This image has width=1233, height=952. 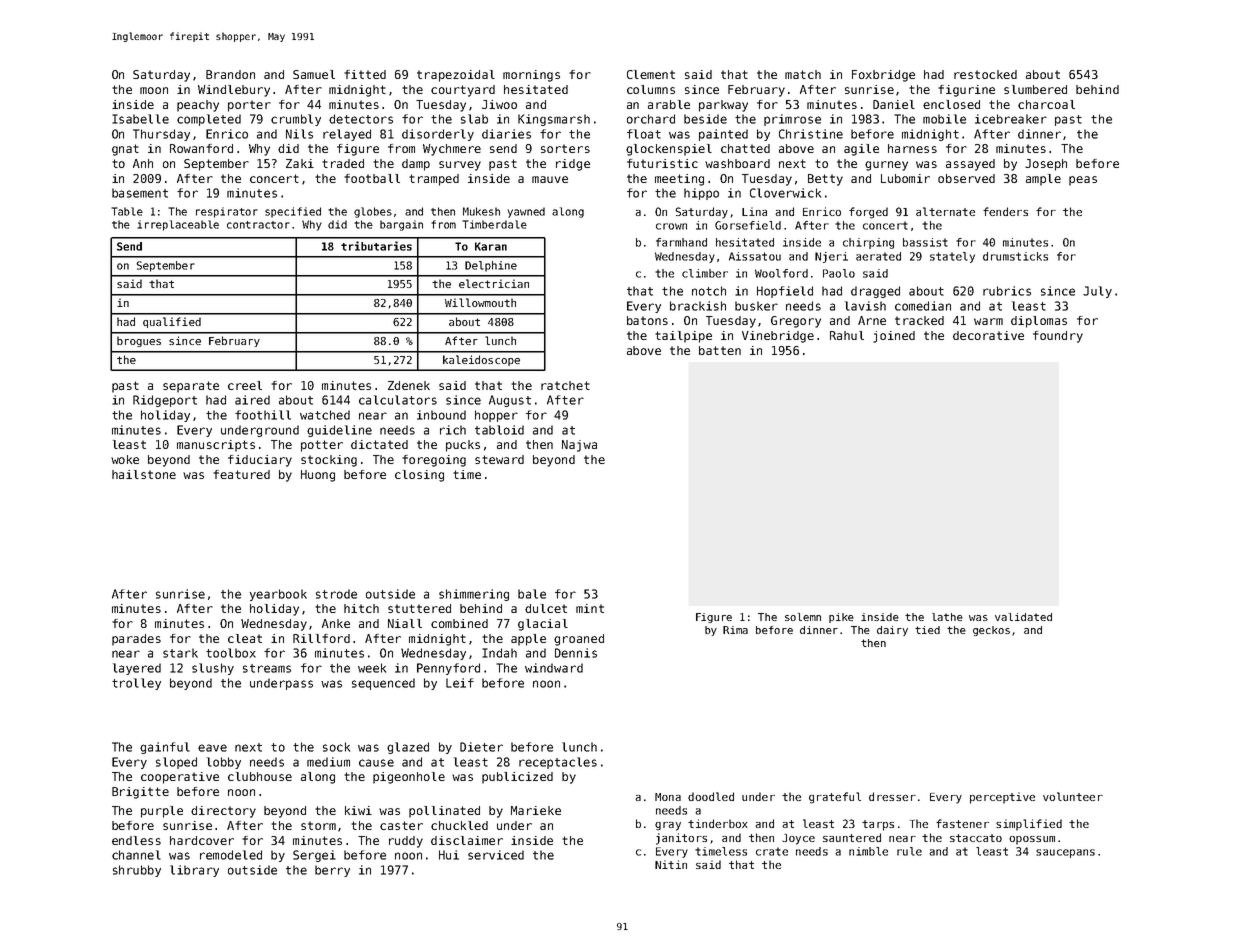 What do you see at coordinates (803, 617) in the image?
I see `solemn` at bounding box center [803, 617].
